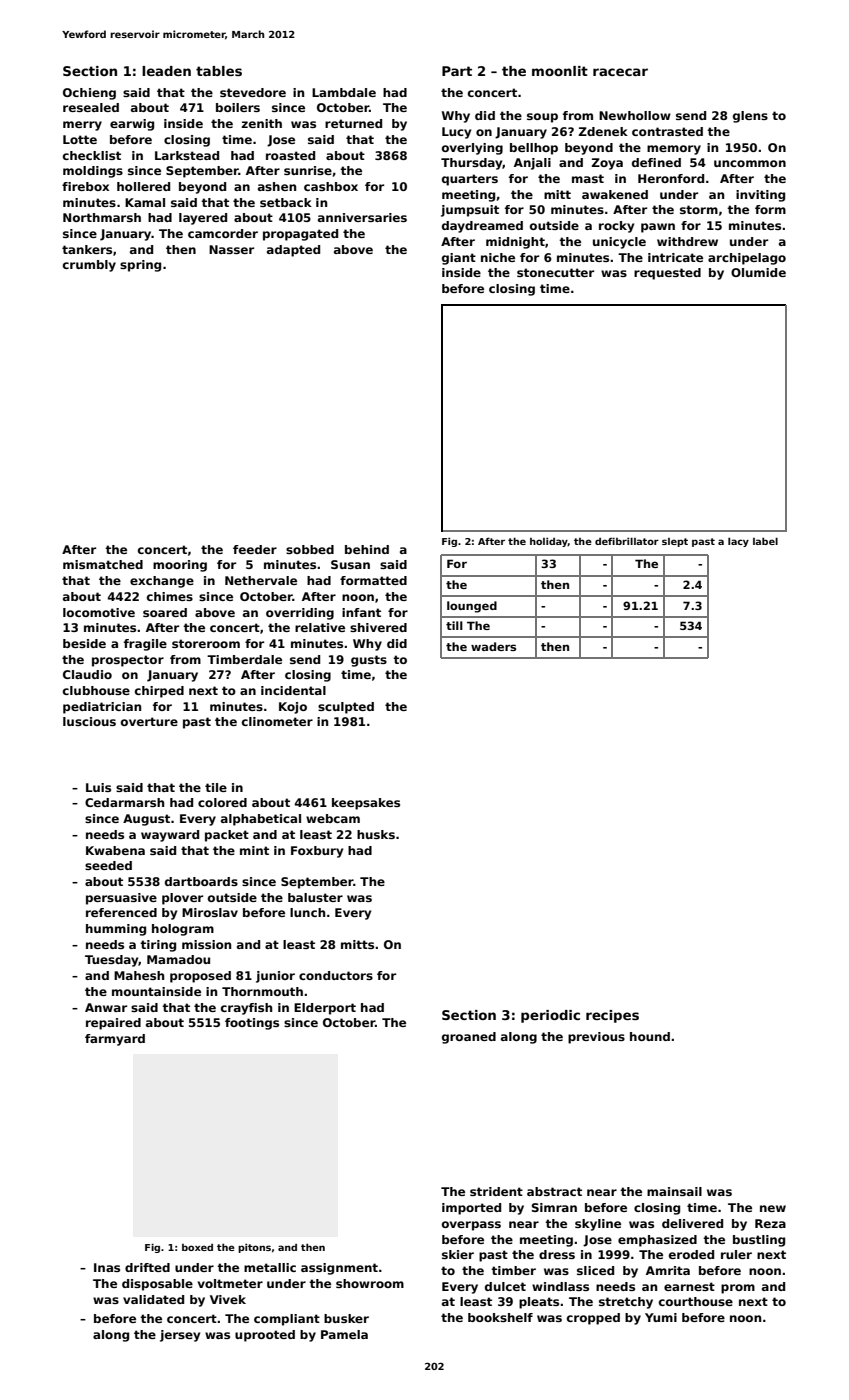  I want to click on Olumide, so click(758, 272).
